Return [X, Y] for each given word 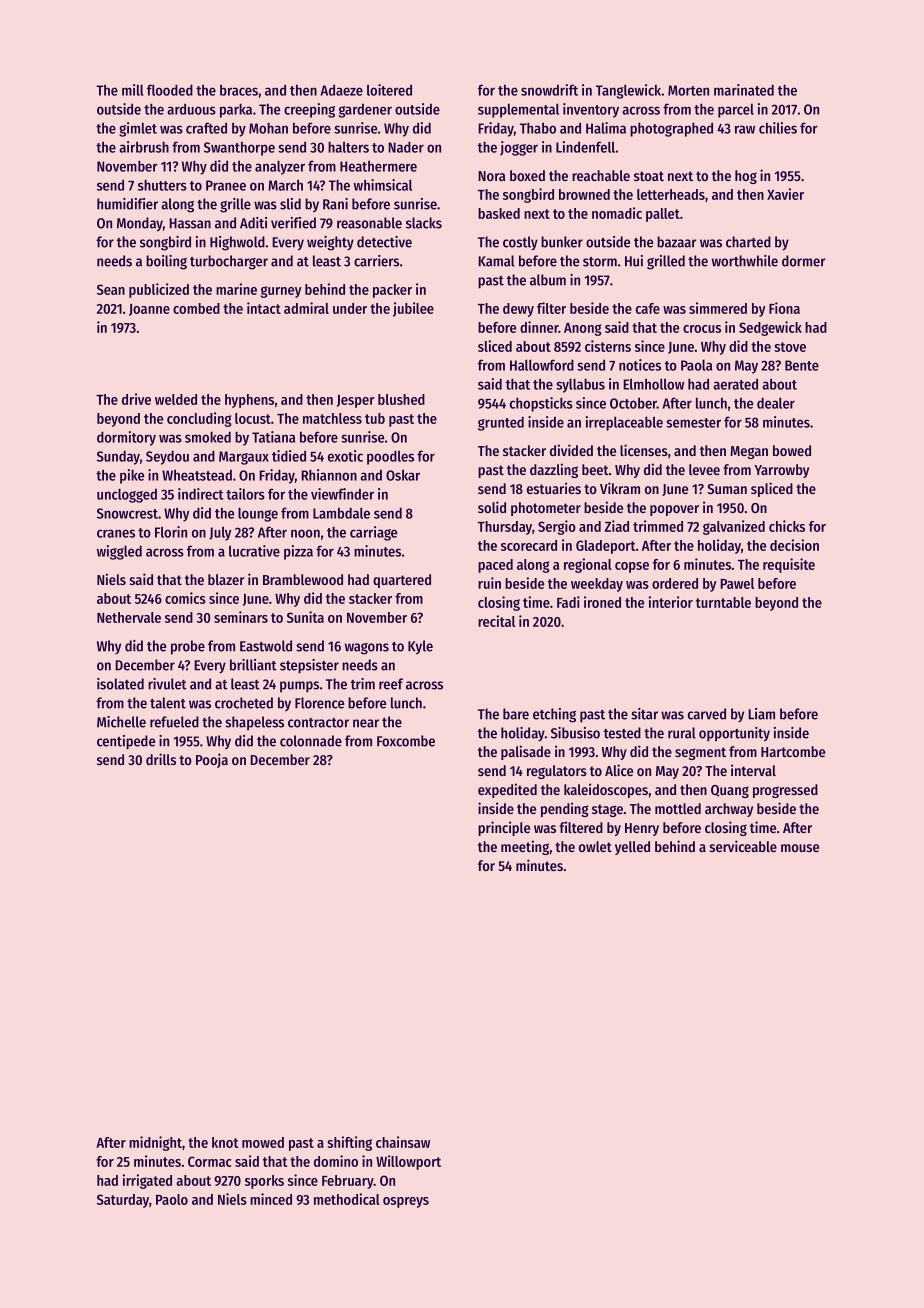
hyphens [249, 401]
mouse [800, 848]
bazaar [676, 242]
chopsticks [541, 404]
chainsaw [403, 1142]
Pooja [212, 760]
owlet [595, 846]
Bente [802, 365]
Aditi [253, 223]
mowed [263, 1142]
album [548, 280]
